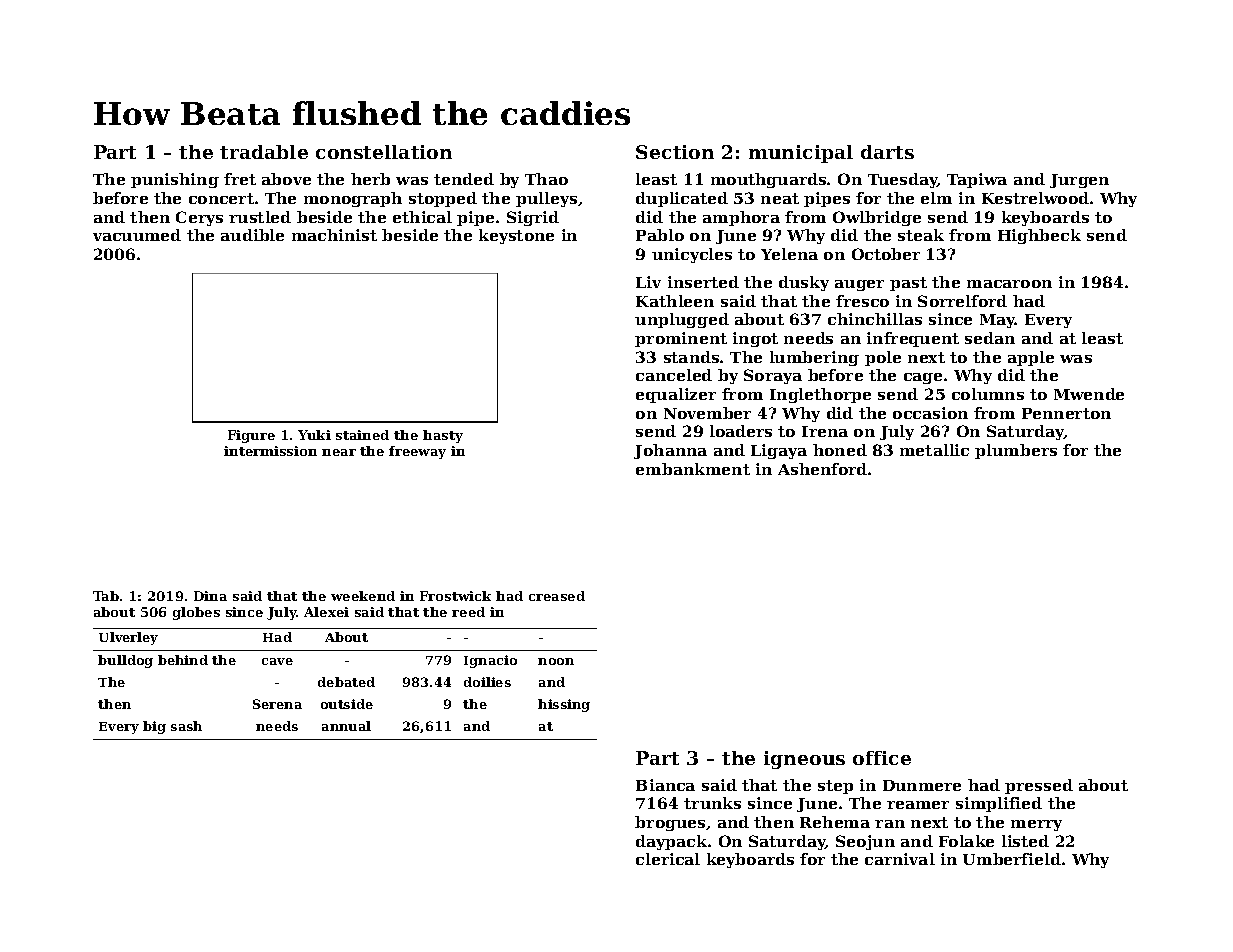  Describe the element at coordinates (557, 596) in the image. I see `creased` at that location.
